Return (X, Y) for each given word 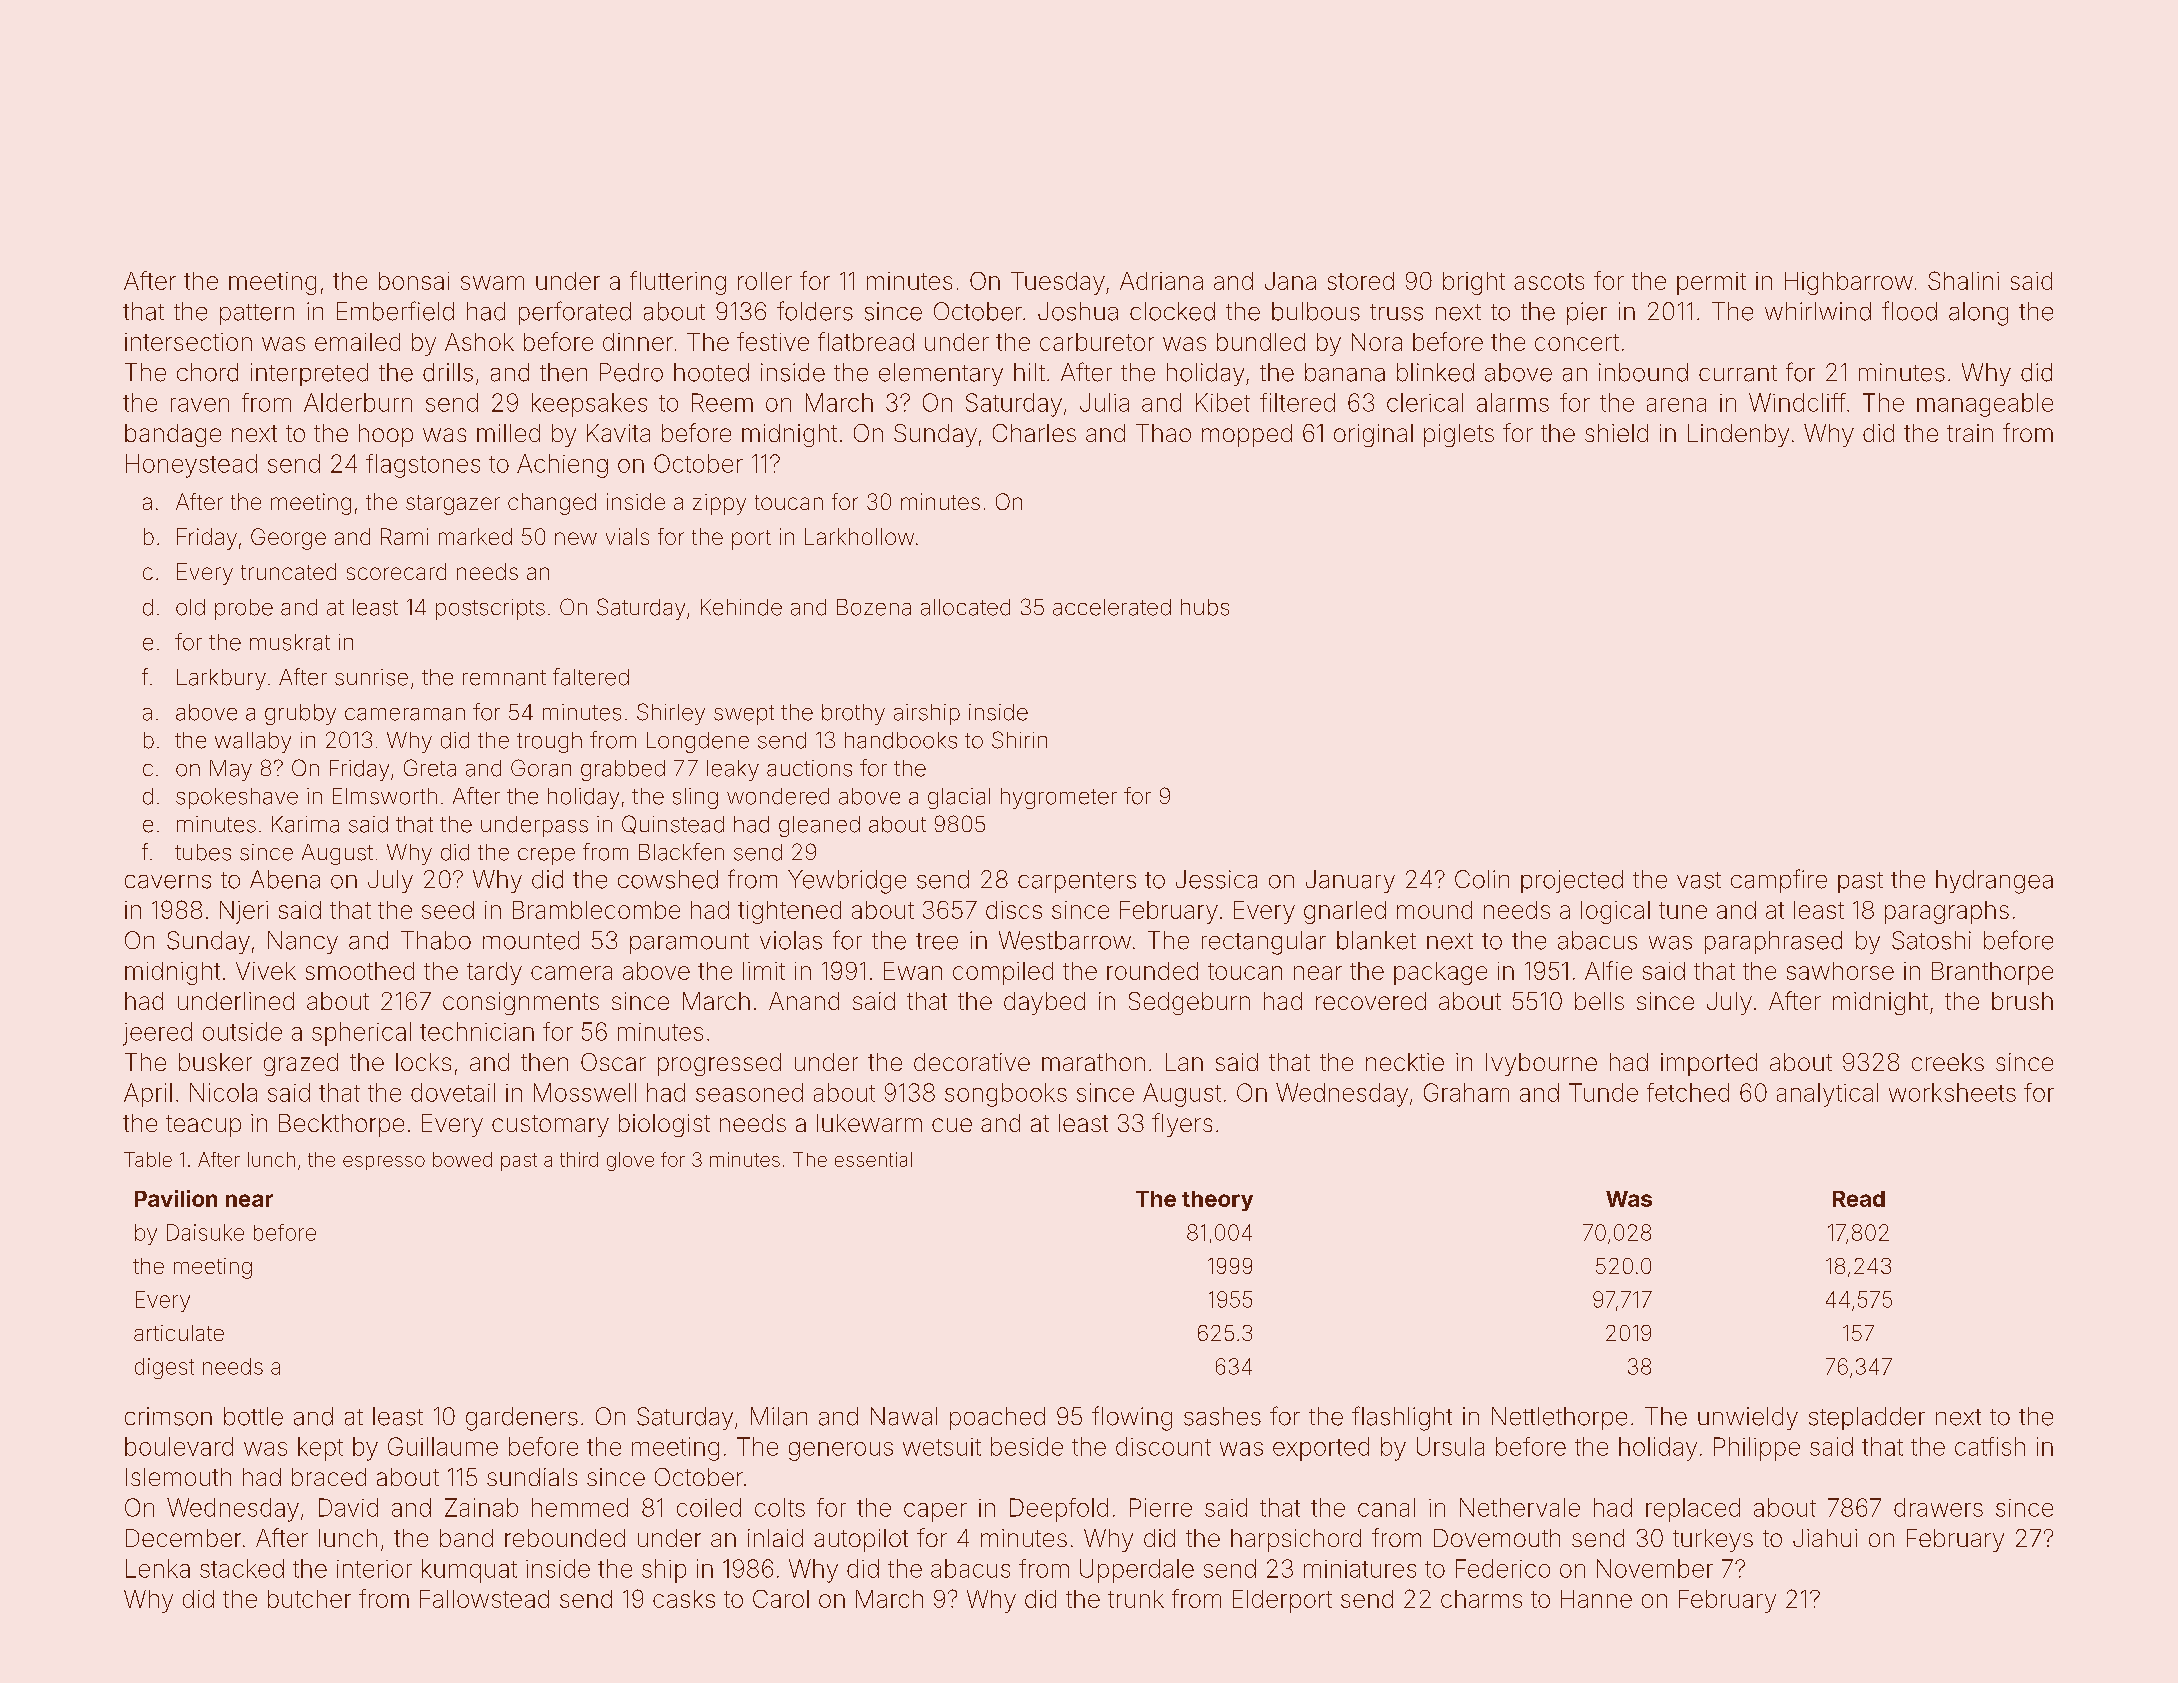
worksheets (1952, 1092)
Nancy (303, 942)
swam (492, 283)
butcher (309, 1599)
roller (765, 281)
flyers (1182, 1125)
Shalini (1963, 280)
